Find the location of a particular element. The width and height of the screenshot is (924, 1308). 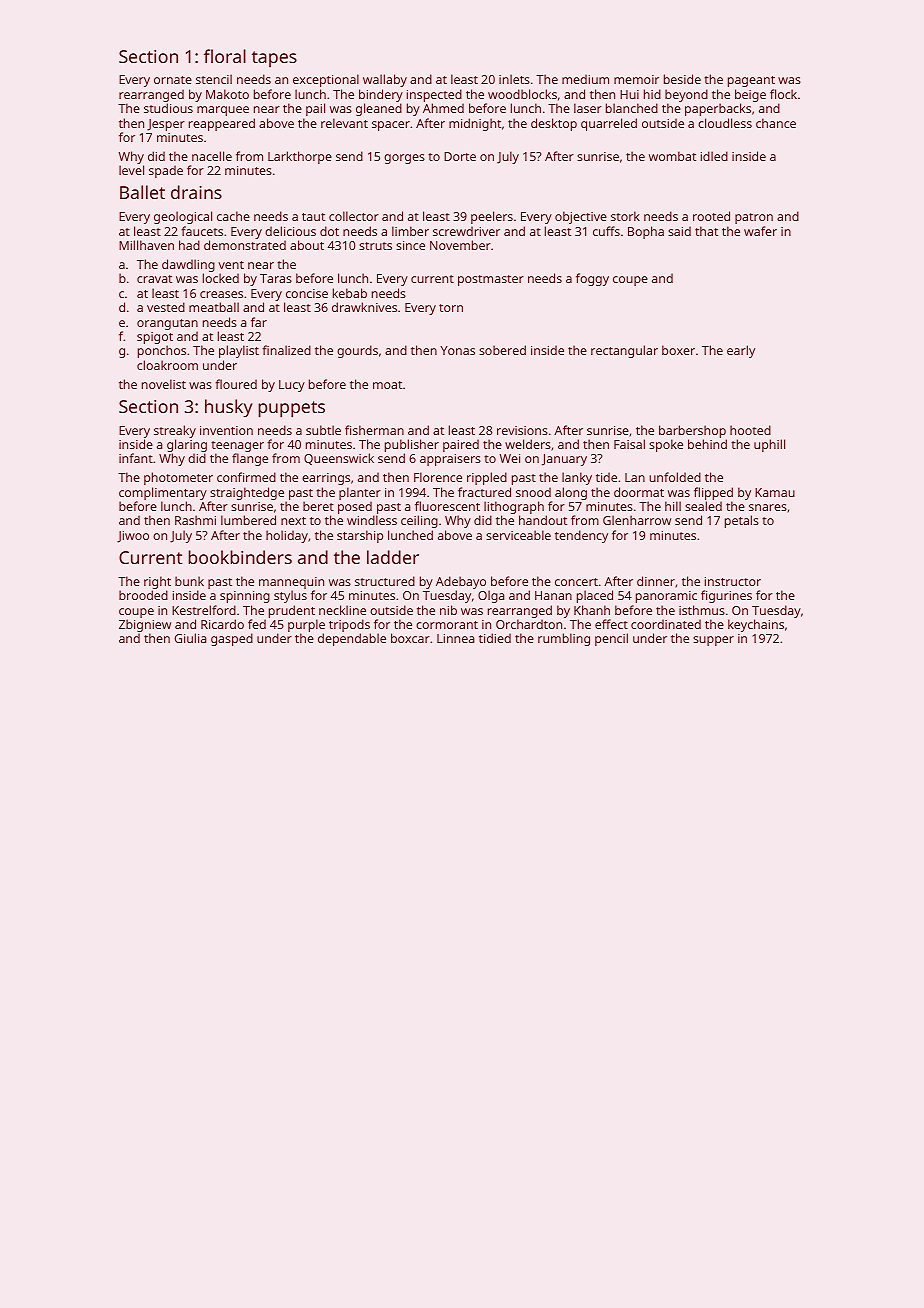

moat is located at coordinates (387, 385).
